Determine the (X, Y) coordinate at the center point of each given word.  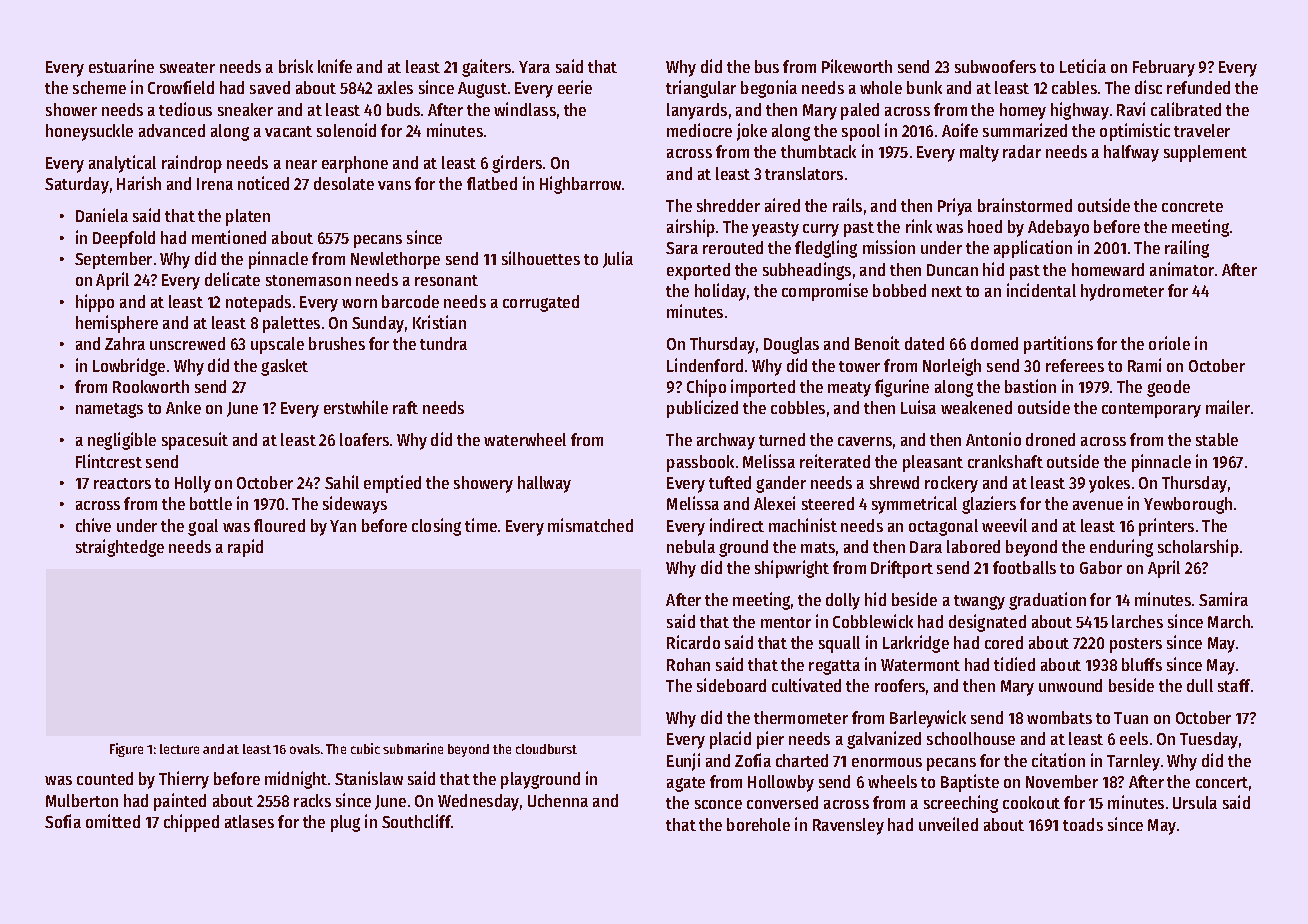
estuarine (121, 66)
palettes (291, 324)
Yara (534, 67)
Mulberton (82, 800)
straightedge (120, 548)
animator (1182, 269)
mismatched (590, 525)
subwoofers (995, 66)
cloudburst (546, 749)
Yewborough (1188, 505)
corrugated (541, 303)
